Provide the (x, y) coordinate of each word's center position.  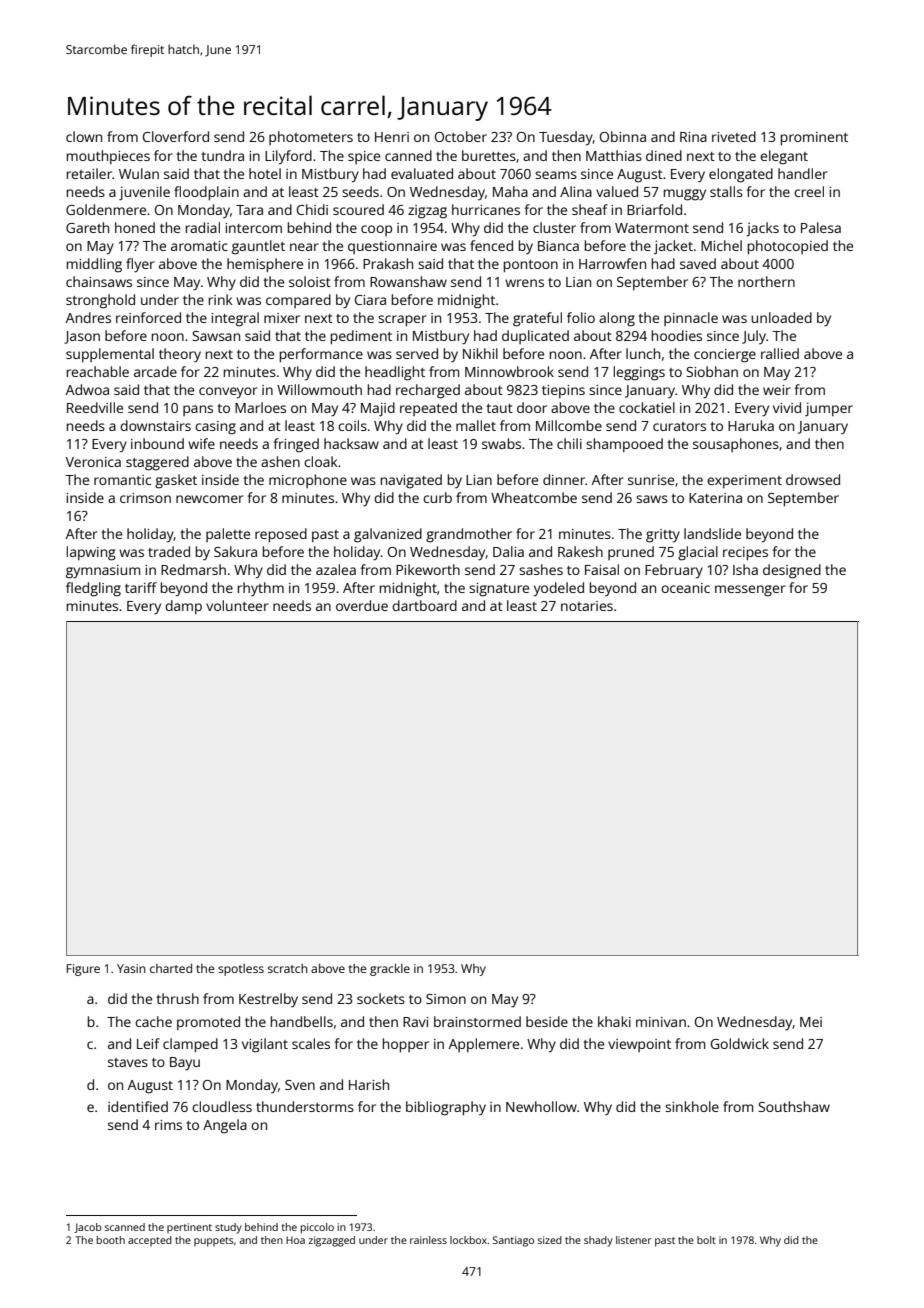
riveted (734, 136)
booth (111, 1240)
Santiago (513, 1241)
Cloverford (176, 136)
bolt (706, 1240)
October (461, 136)
